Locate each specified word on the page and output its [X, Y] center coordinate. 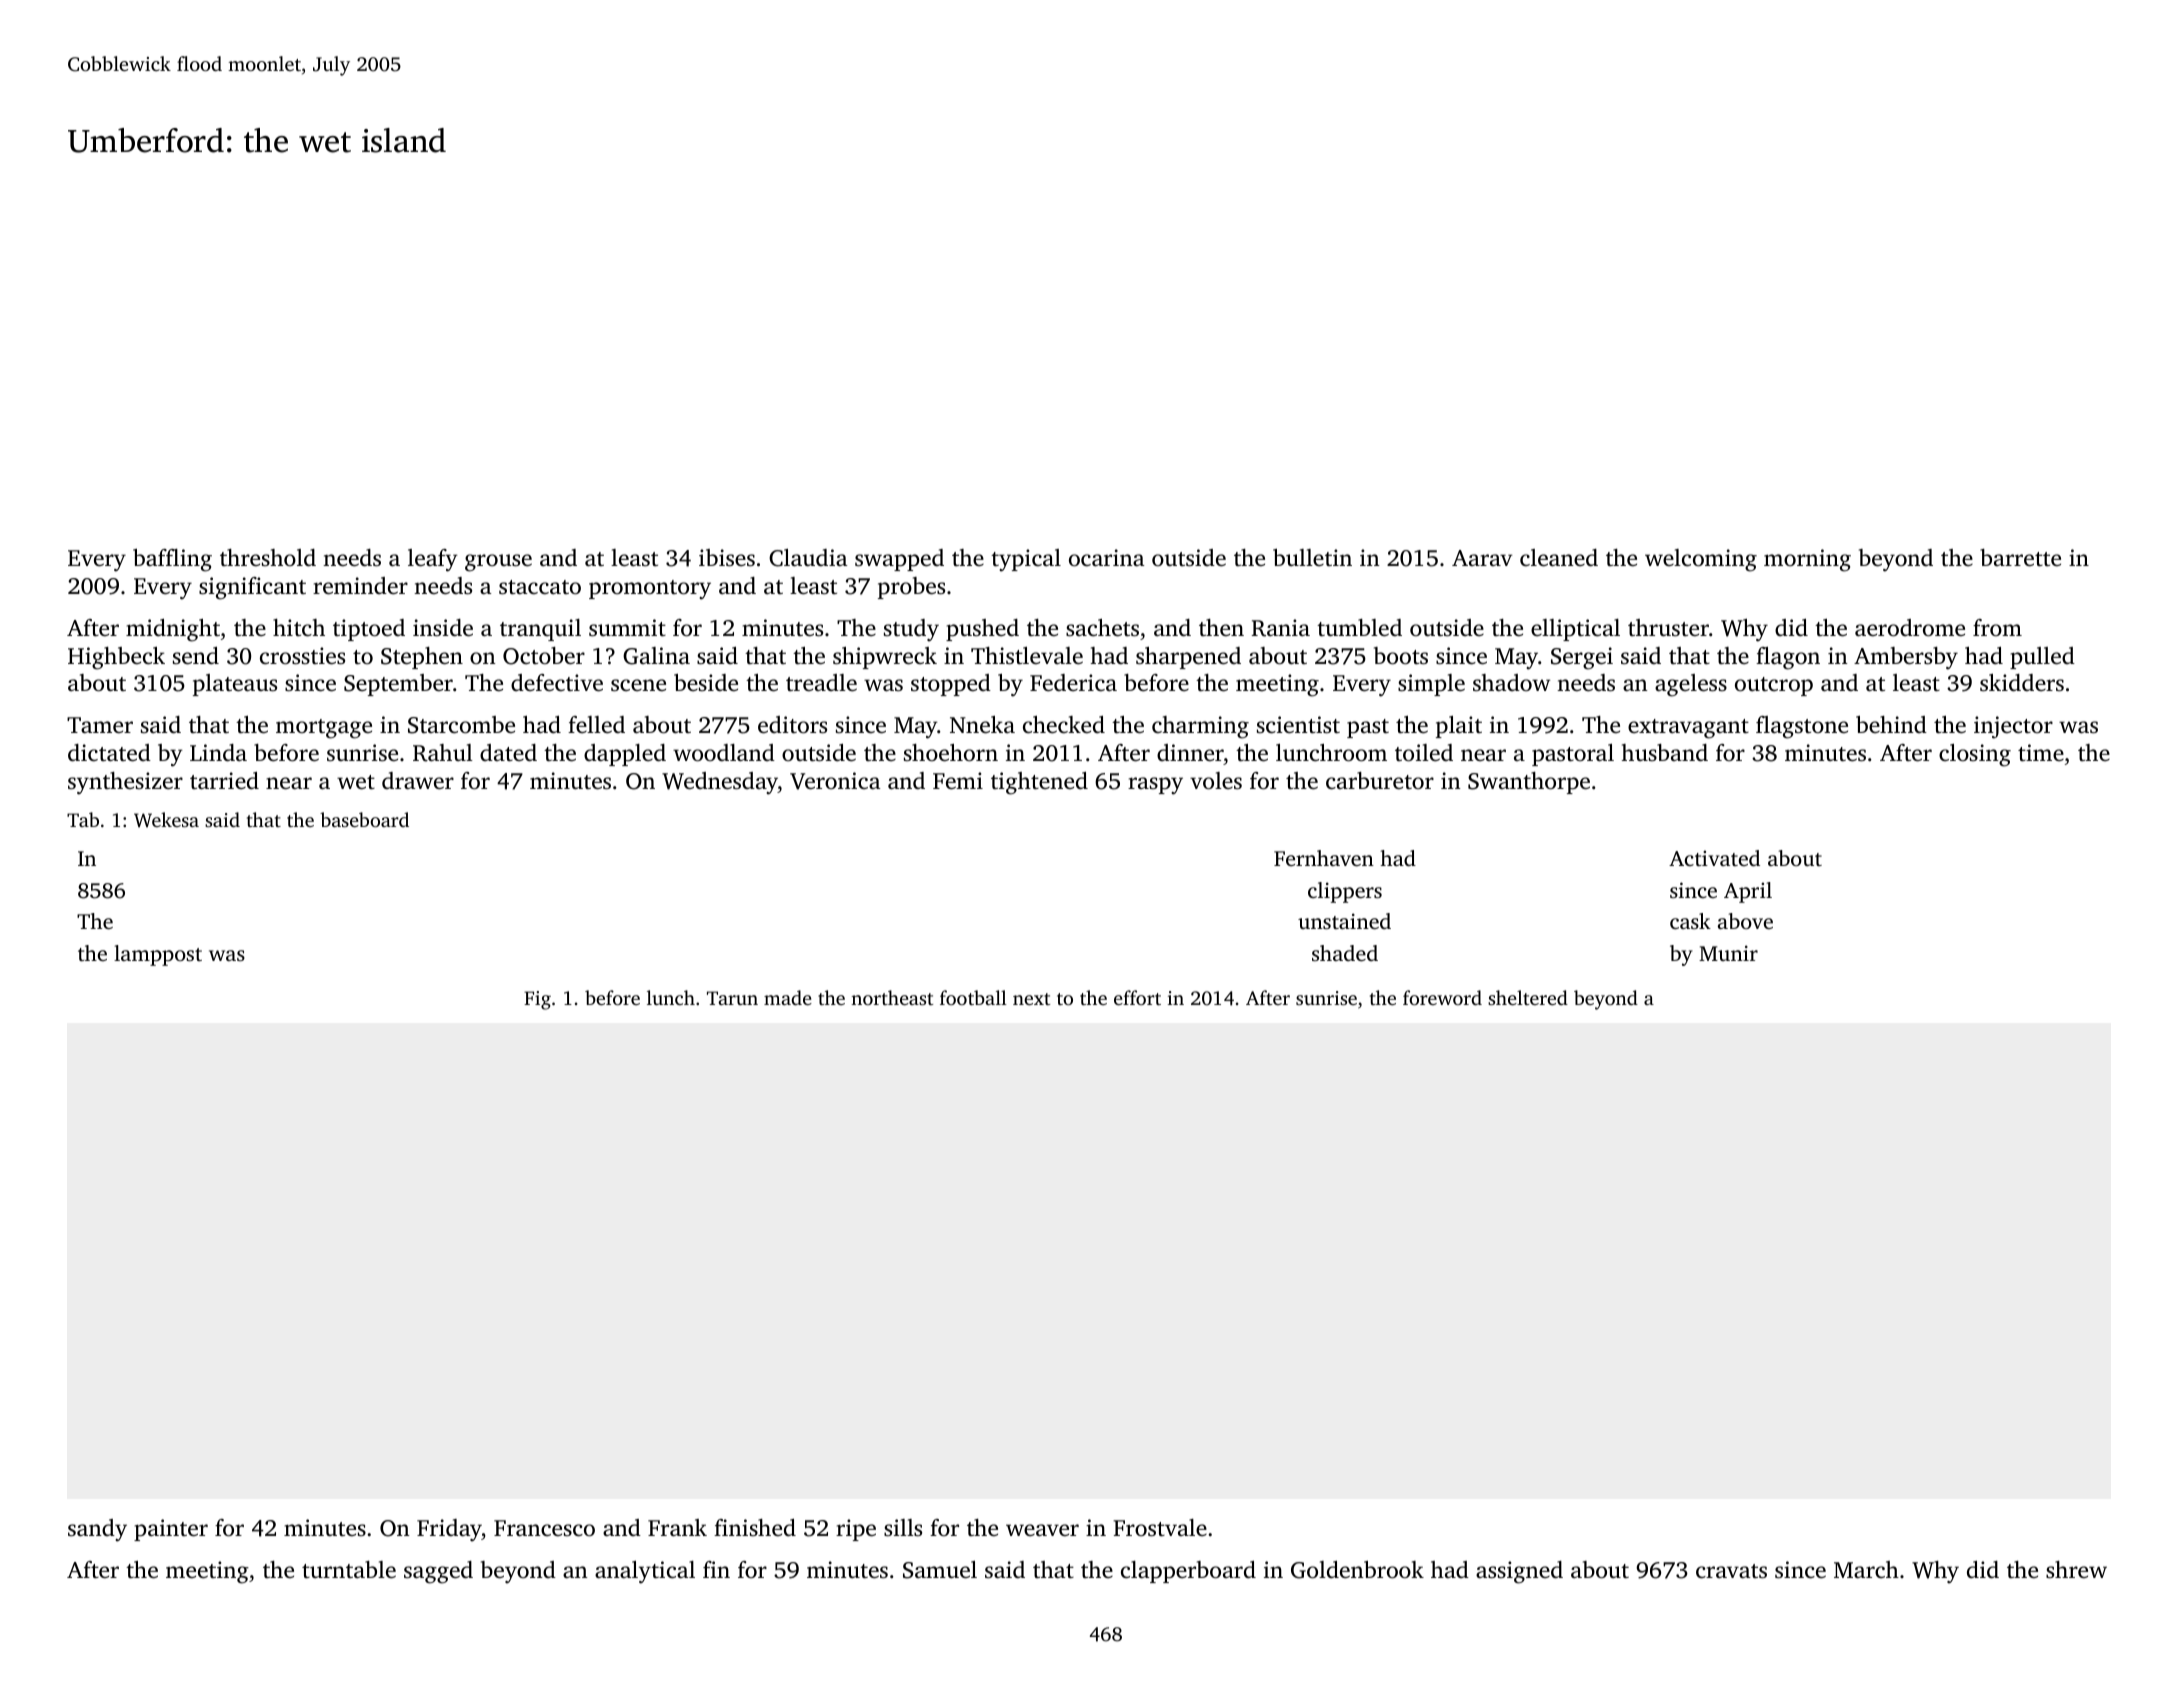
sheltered [1528, 997]
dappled [625, 755]
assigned [1519, 1572]
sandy [97, 1530]
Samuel [940, 1570]
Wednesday [720, 783]
